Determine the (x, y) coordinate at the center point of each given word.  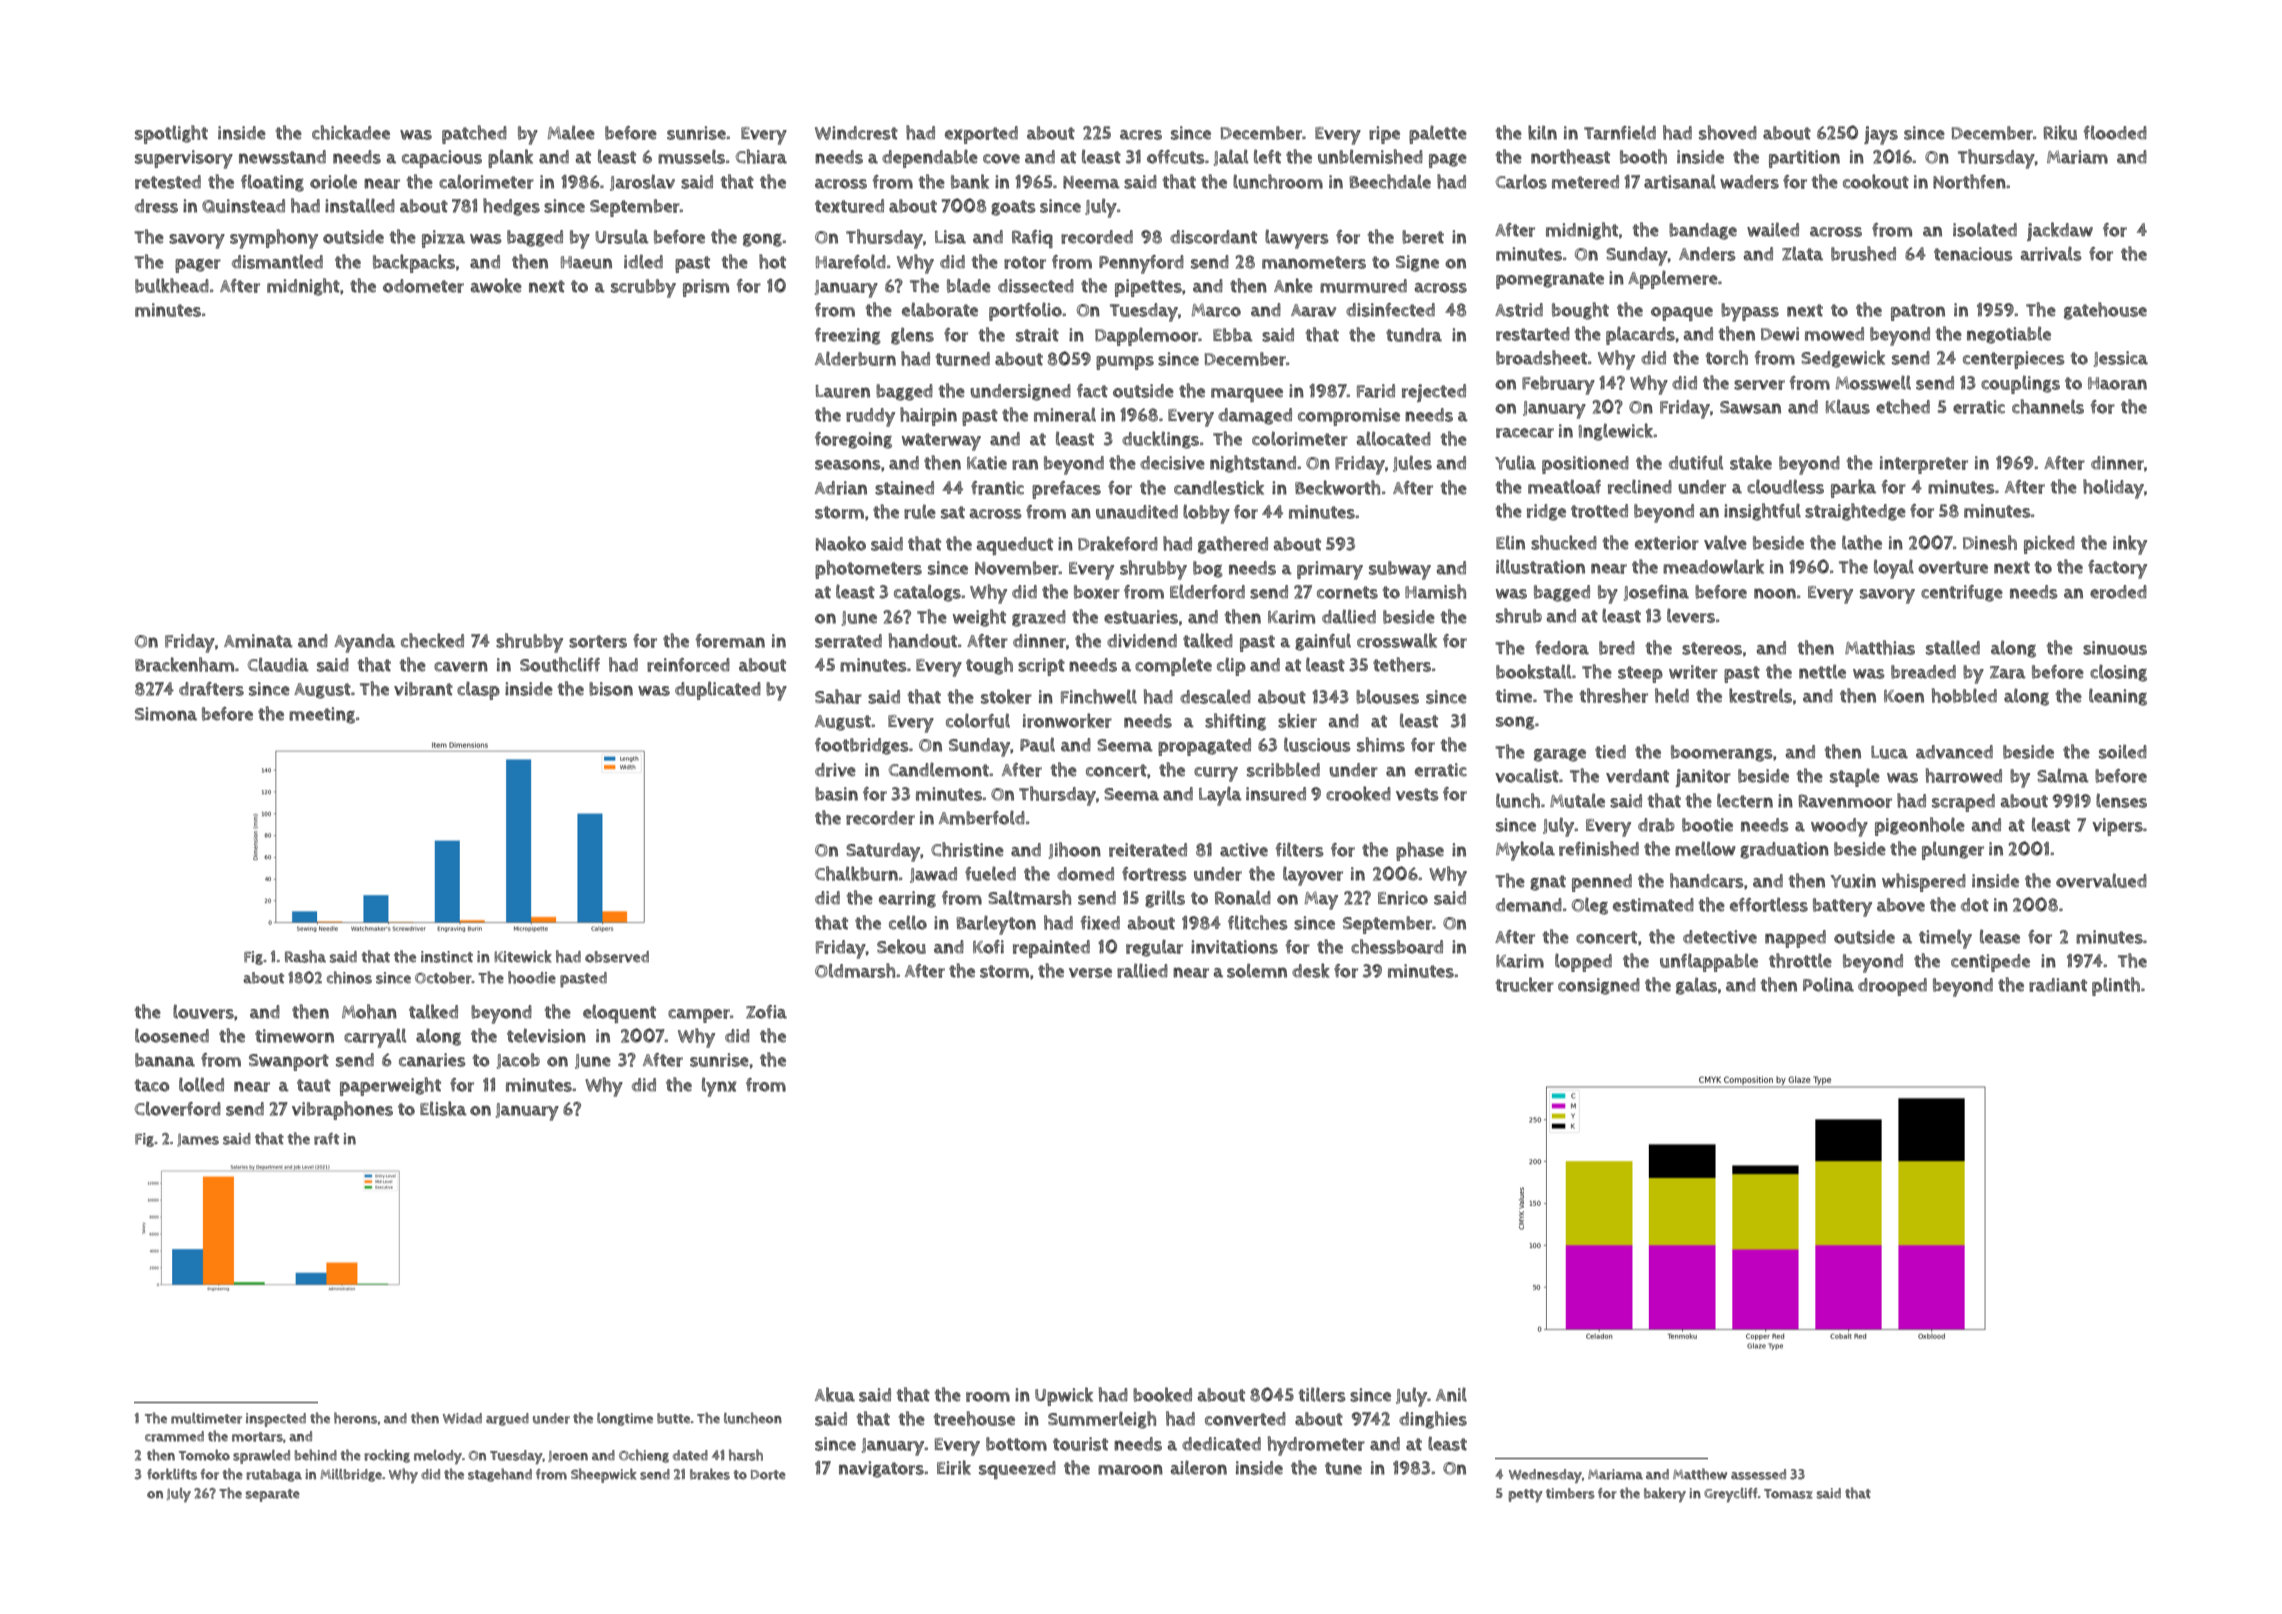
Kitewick (523, 956)
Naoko (841, 543)
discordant (1213, 237)
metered (1585, 182)
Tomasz (1788, 1494)
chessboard (1397, 946)
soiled (2123, 751)
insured (1276, 794)
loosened (172, 1035)
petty (1526, 1495)
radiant (2058, 985)
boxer (1097, 592)
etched (1903, 406)
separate (273, 1495)
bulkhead (172, 285)
